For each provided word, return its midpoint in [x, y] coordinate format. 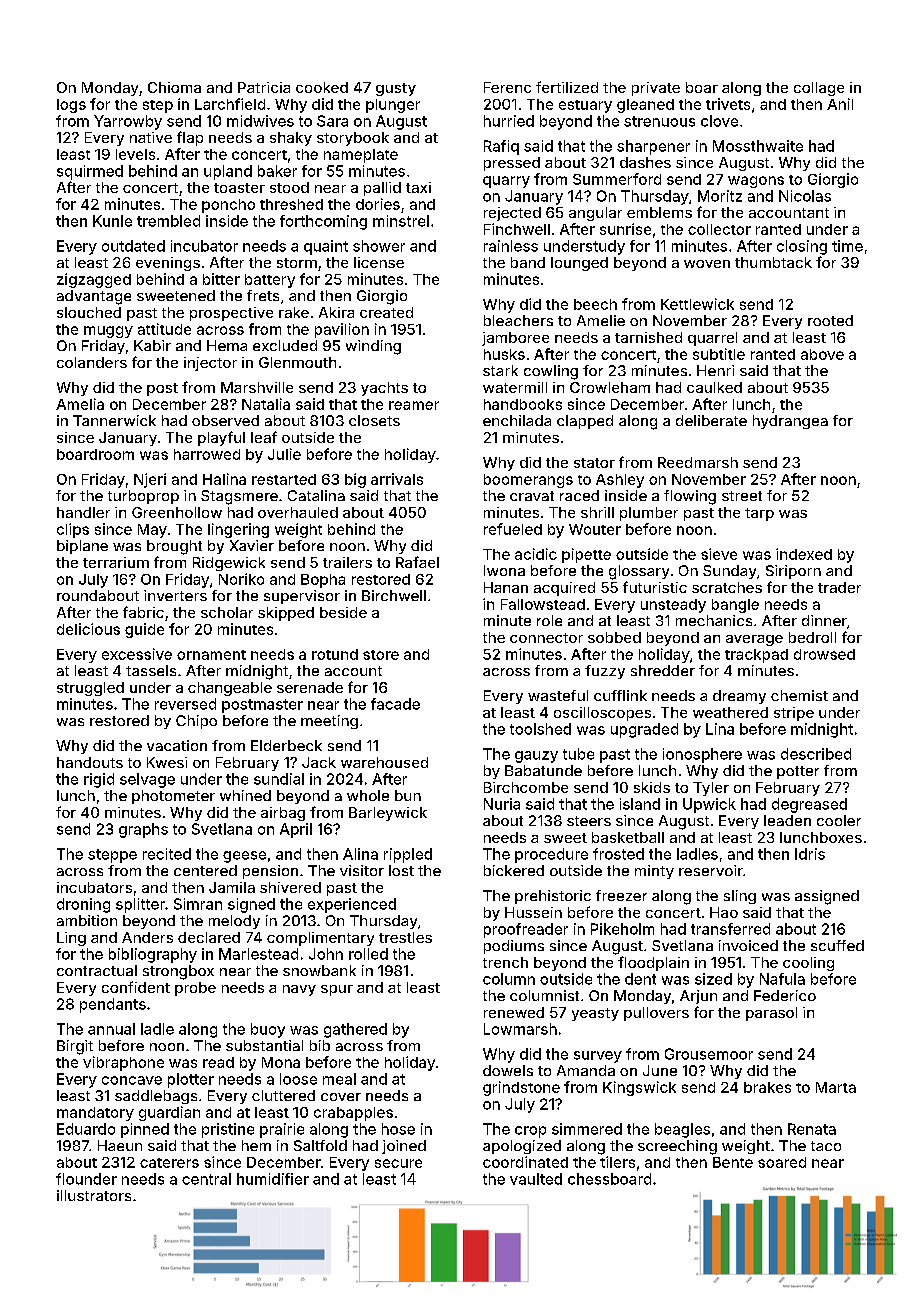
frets [263, 295]
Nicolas [805, 196]
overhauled [298, 512]
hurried [509, 121]
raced [579, 495]
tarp [759, 514]
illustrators [94, 1195]
